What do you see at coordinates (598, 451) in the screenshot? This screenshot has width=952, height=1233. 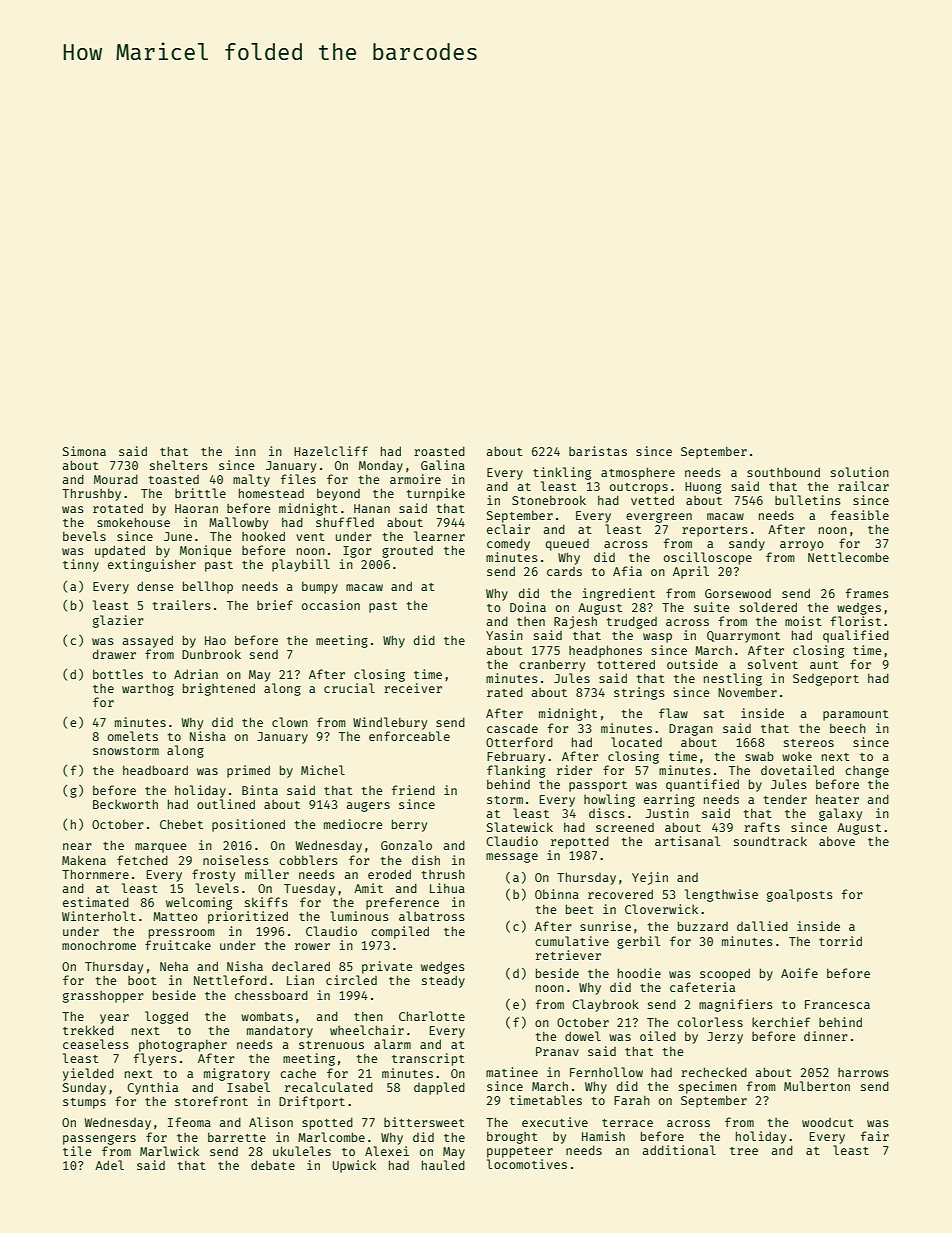 I see `baristas` at bounding box center [598, 451].
